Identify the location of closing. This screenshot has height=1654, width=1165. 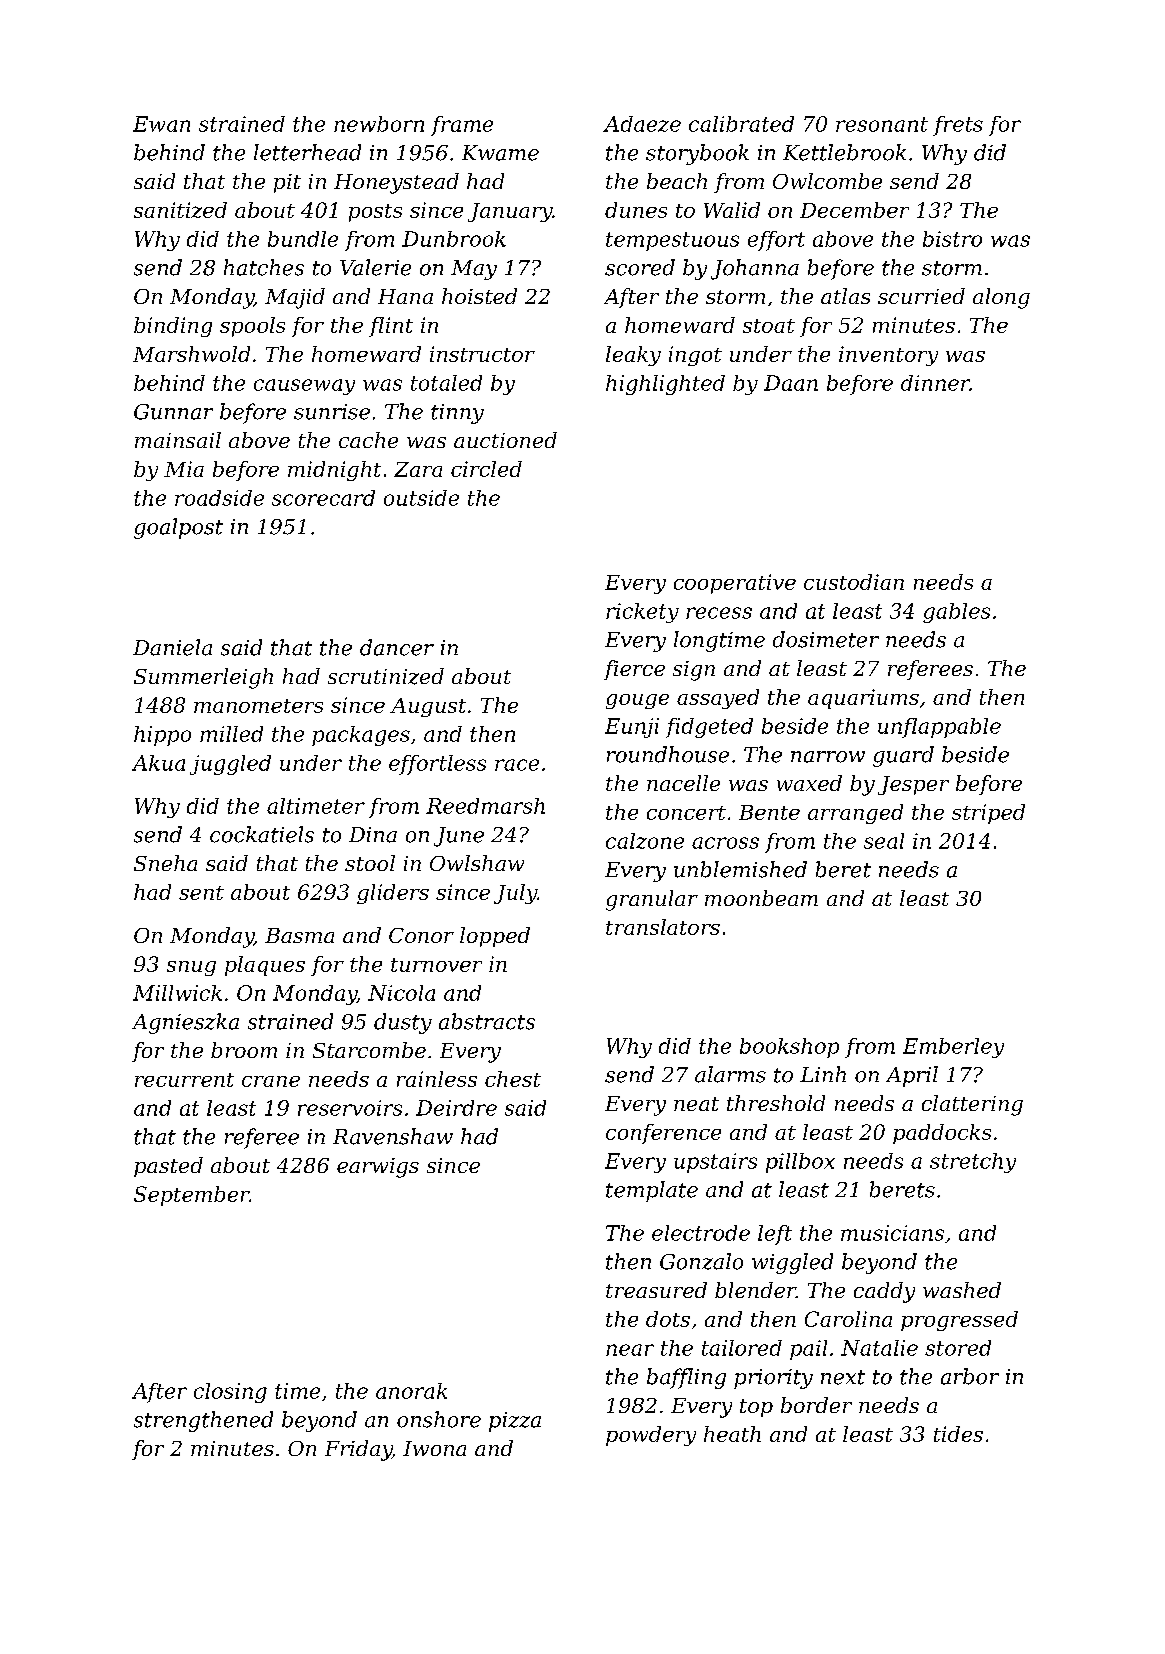
(230, 1393).
